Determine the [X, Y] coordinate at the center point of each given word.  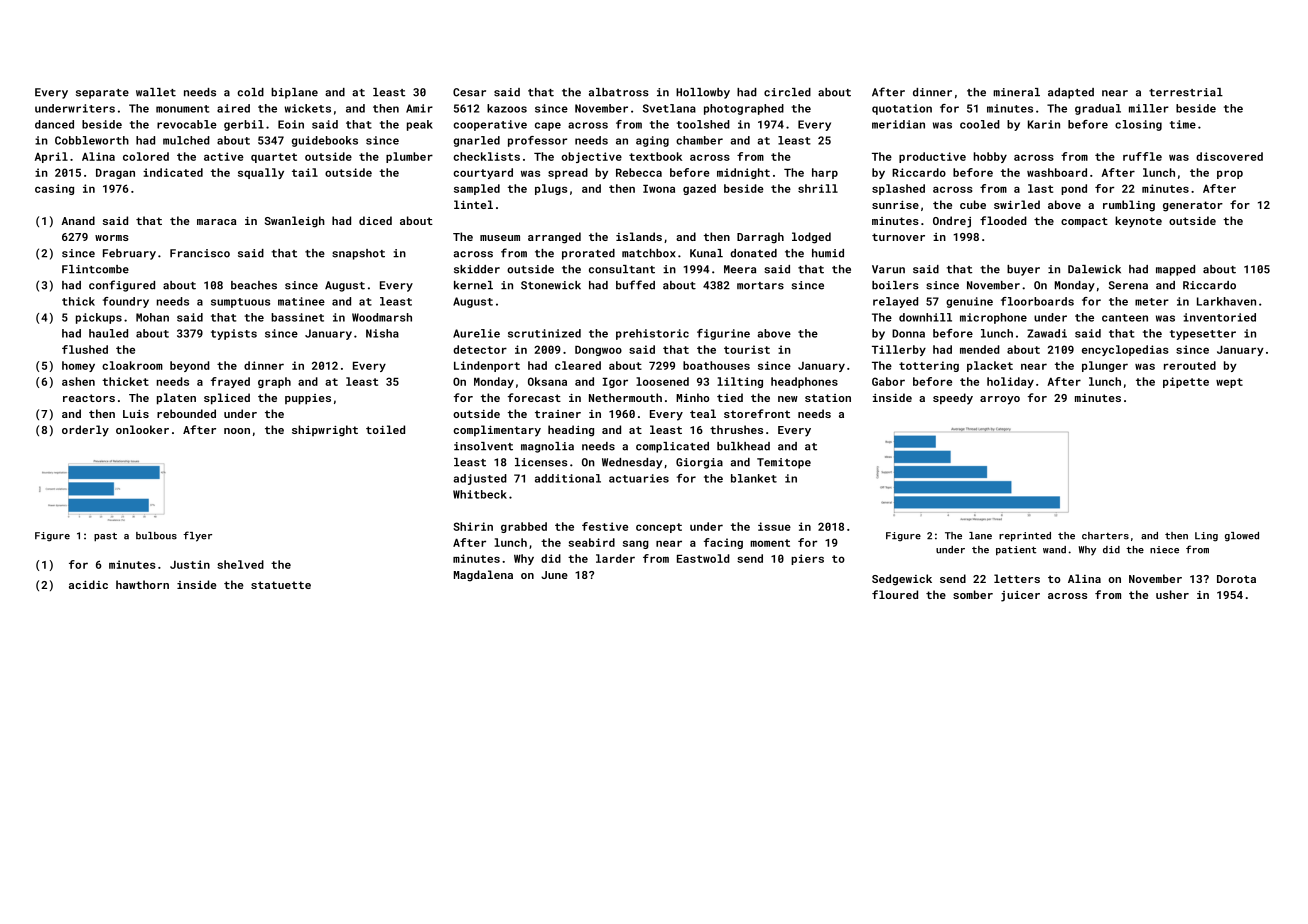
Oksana [547, 381]
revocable [187, 124]
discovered [1229, 156]
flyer [197, 536]
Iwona [659, 189]
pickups [99, 318]
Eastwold [703, 558]
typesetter [1203, 335]
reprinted [1025, 537]
